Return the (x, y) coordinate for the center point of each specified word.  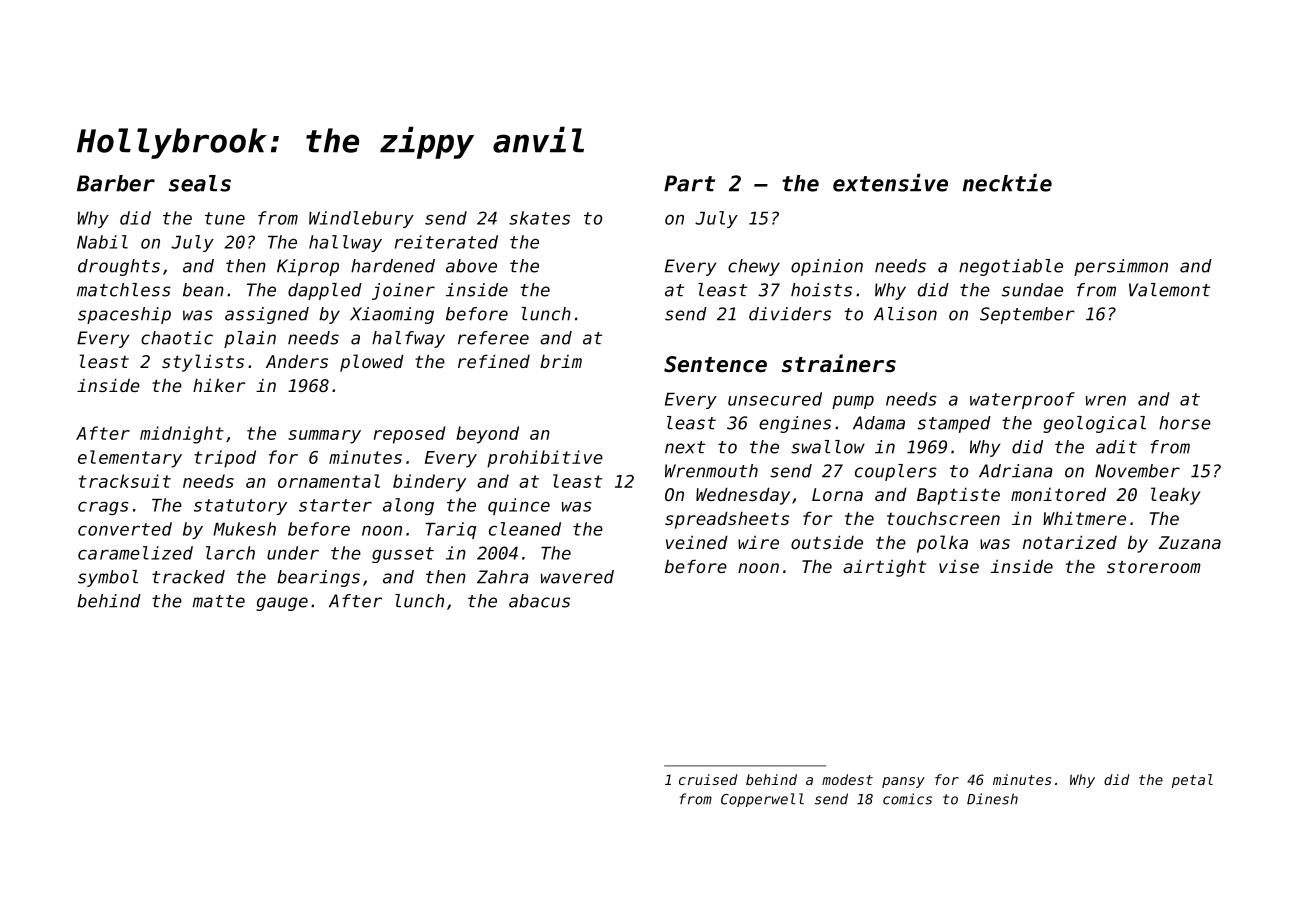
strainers (839, 363)
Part (689, 183)
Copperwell (762, 800)
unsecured (775, 399)
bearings (318, 578)
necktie (1007, 183)
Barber (116, 183)
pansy (903, 782)
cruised (708, 779)
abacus (539, 601)
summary (324, 437)
